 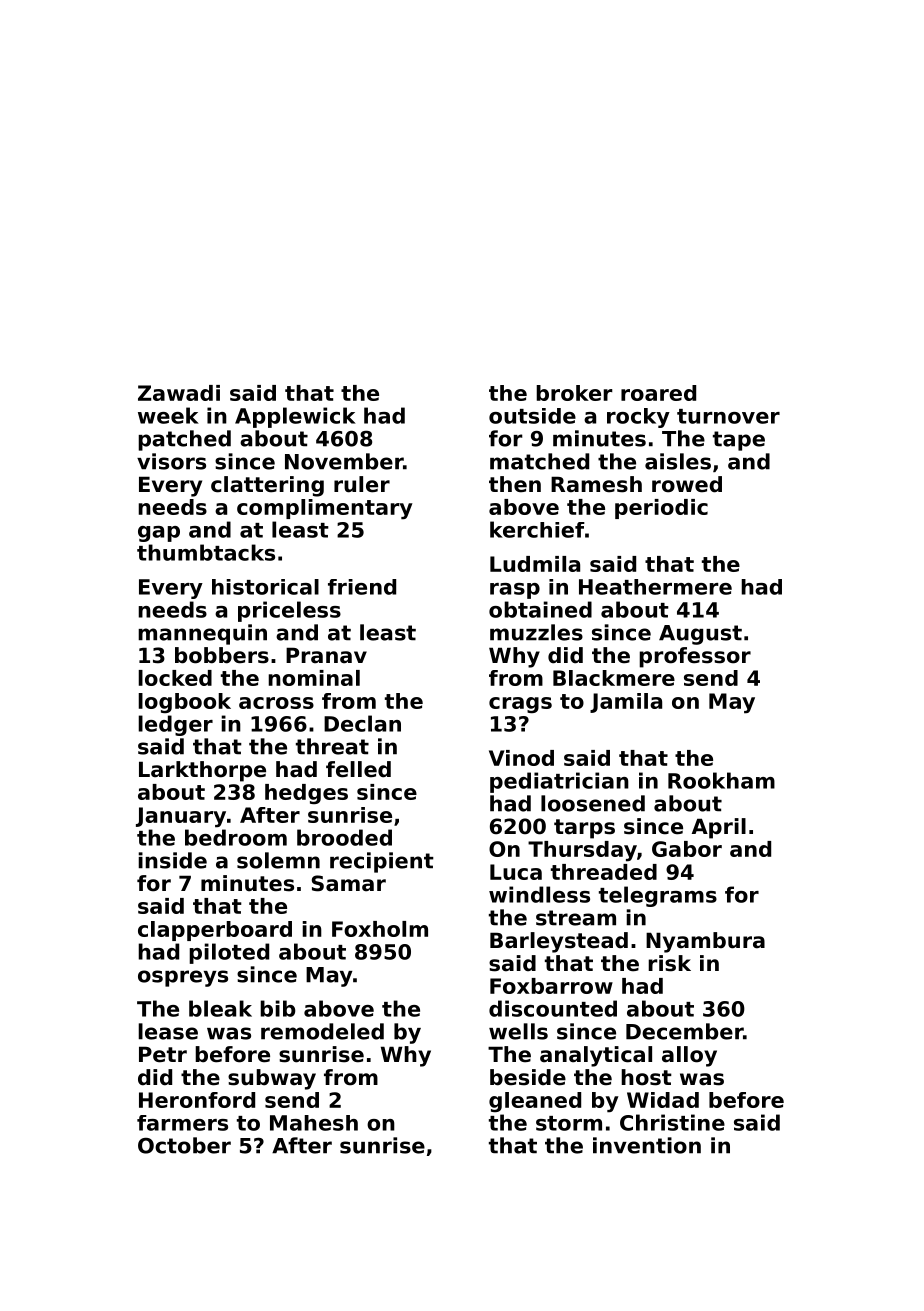 What do you see at coordinates (184, 1145) in the screenshot?
I see `October` at bounding box center [184, 1145].
